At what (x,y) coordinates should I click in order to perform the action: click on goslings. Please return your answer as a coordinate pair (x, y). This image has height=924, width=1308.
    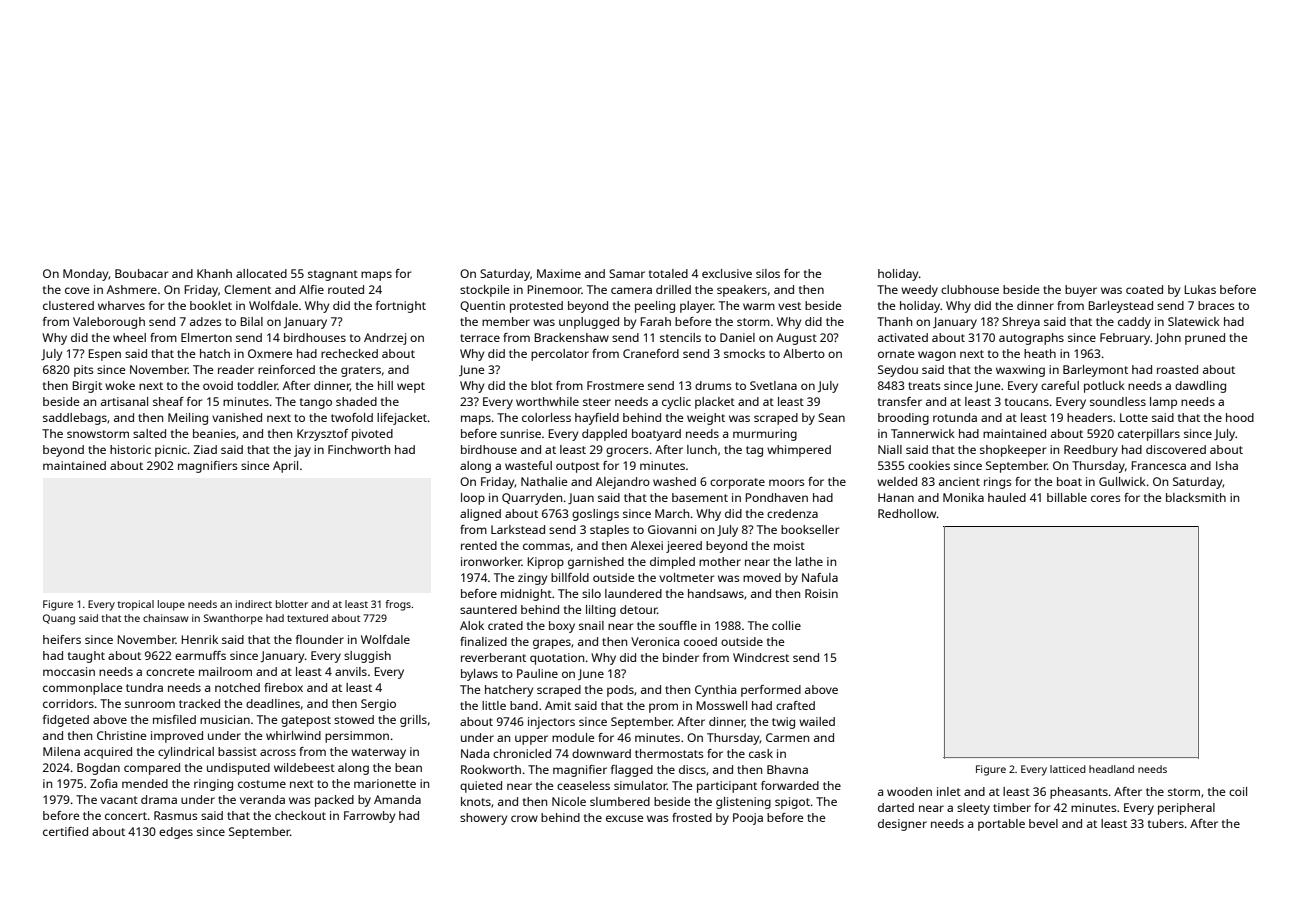
    Looking at the image, I should click on (595, 515).
